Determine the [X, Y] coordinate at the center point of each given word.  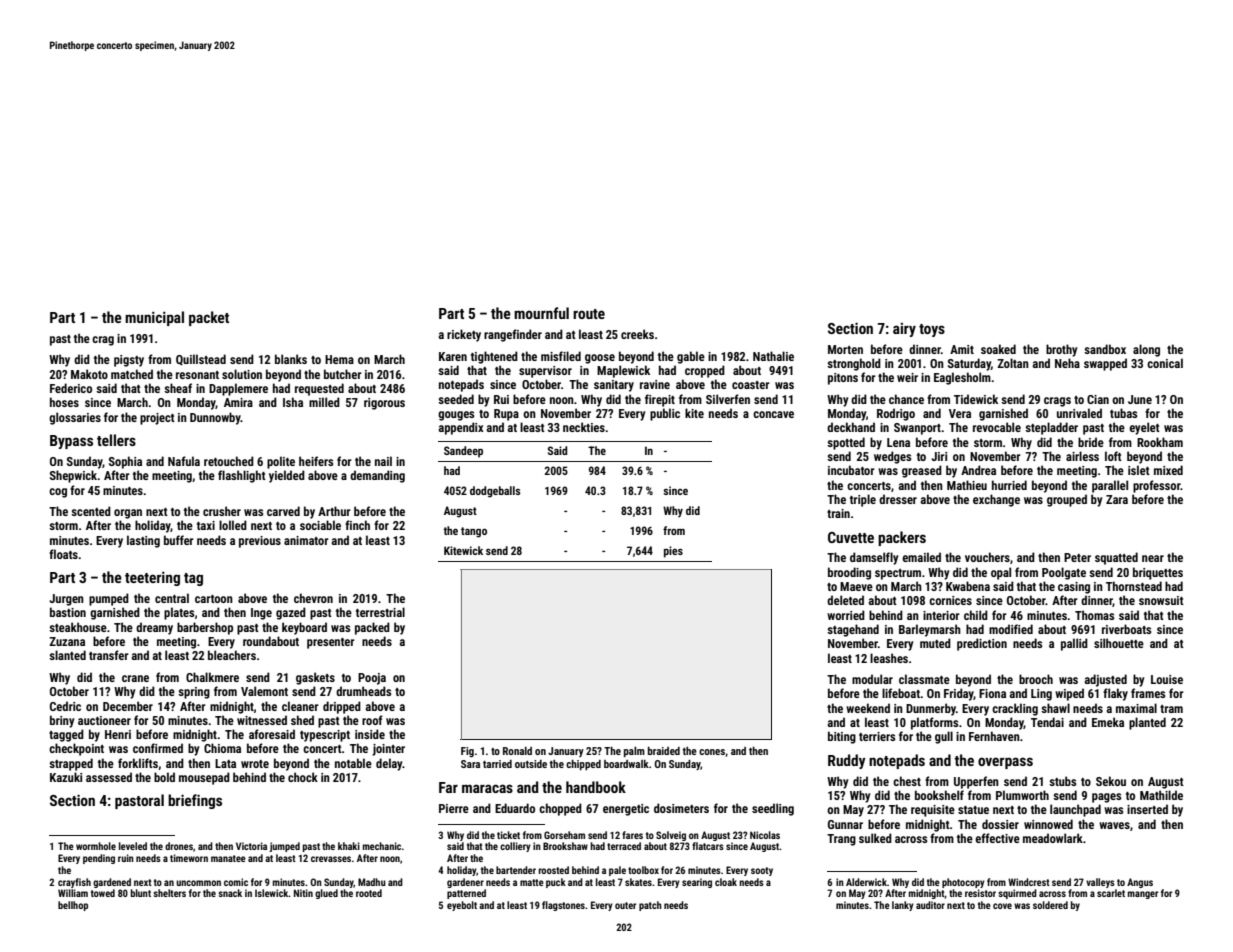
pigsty [129, 361]
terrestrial [380, 612]
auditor [930, 905]
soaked [998, 349]
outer [625, 905]
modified [1011, 629]
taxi [206, 525]
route [589, 314]
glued [326, 894]
